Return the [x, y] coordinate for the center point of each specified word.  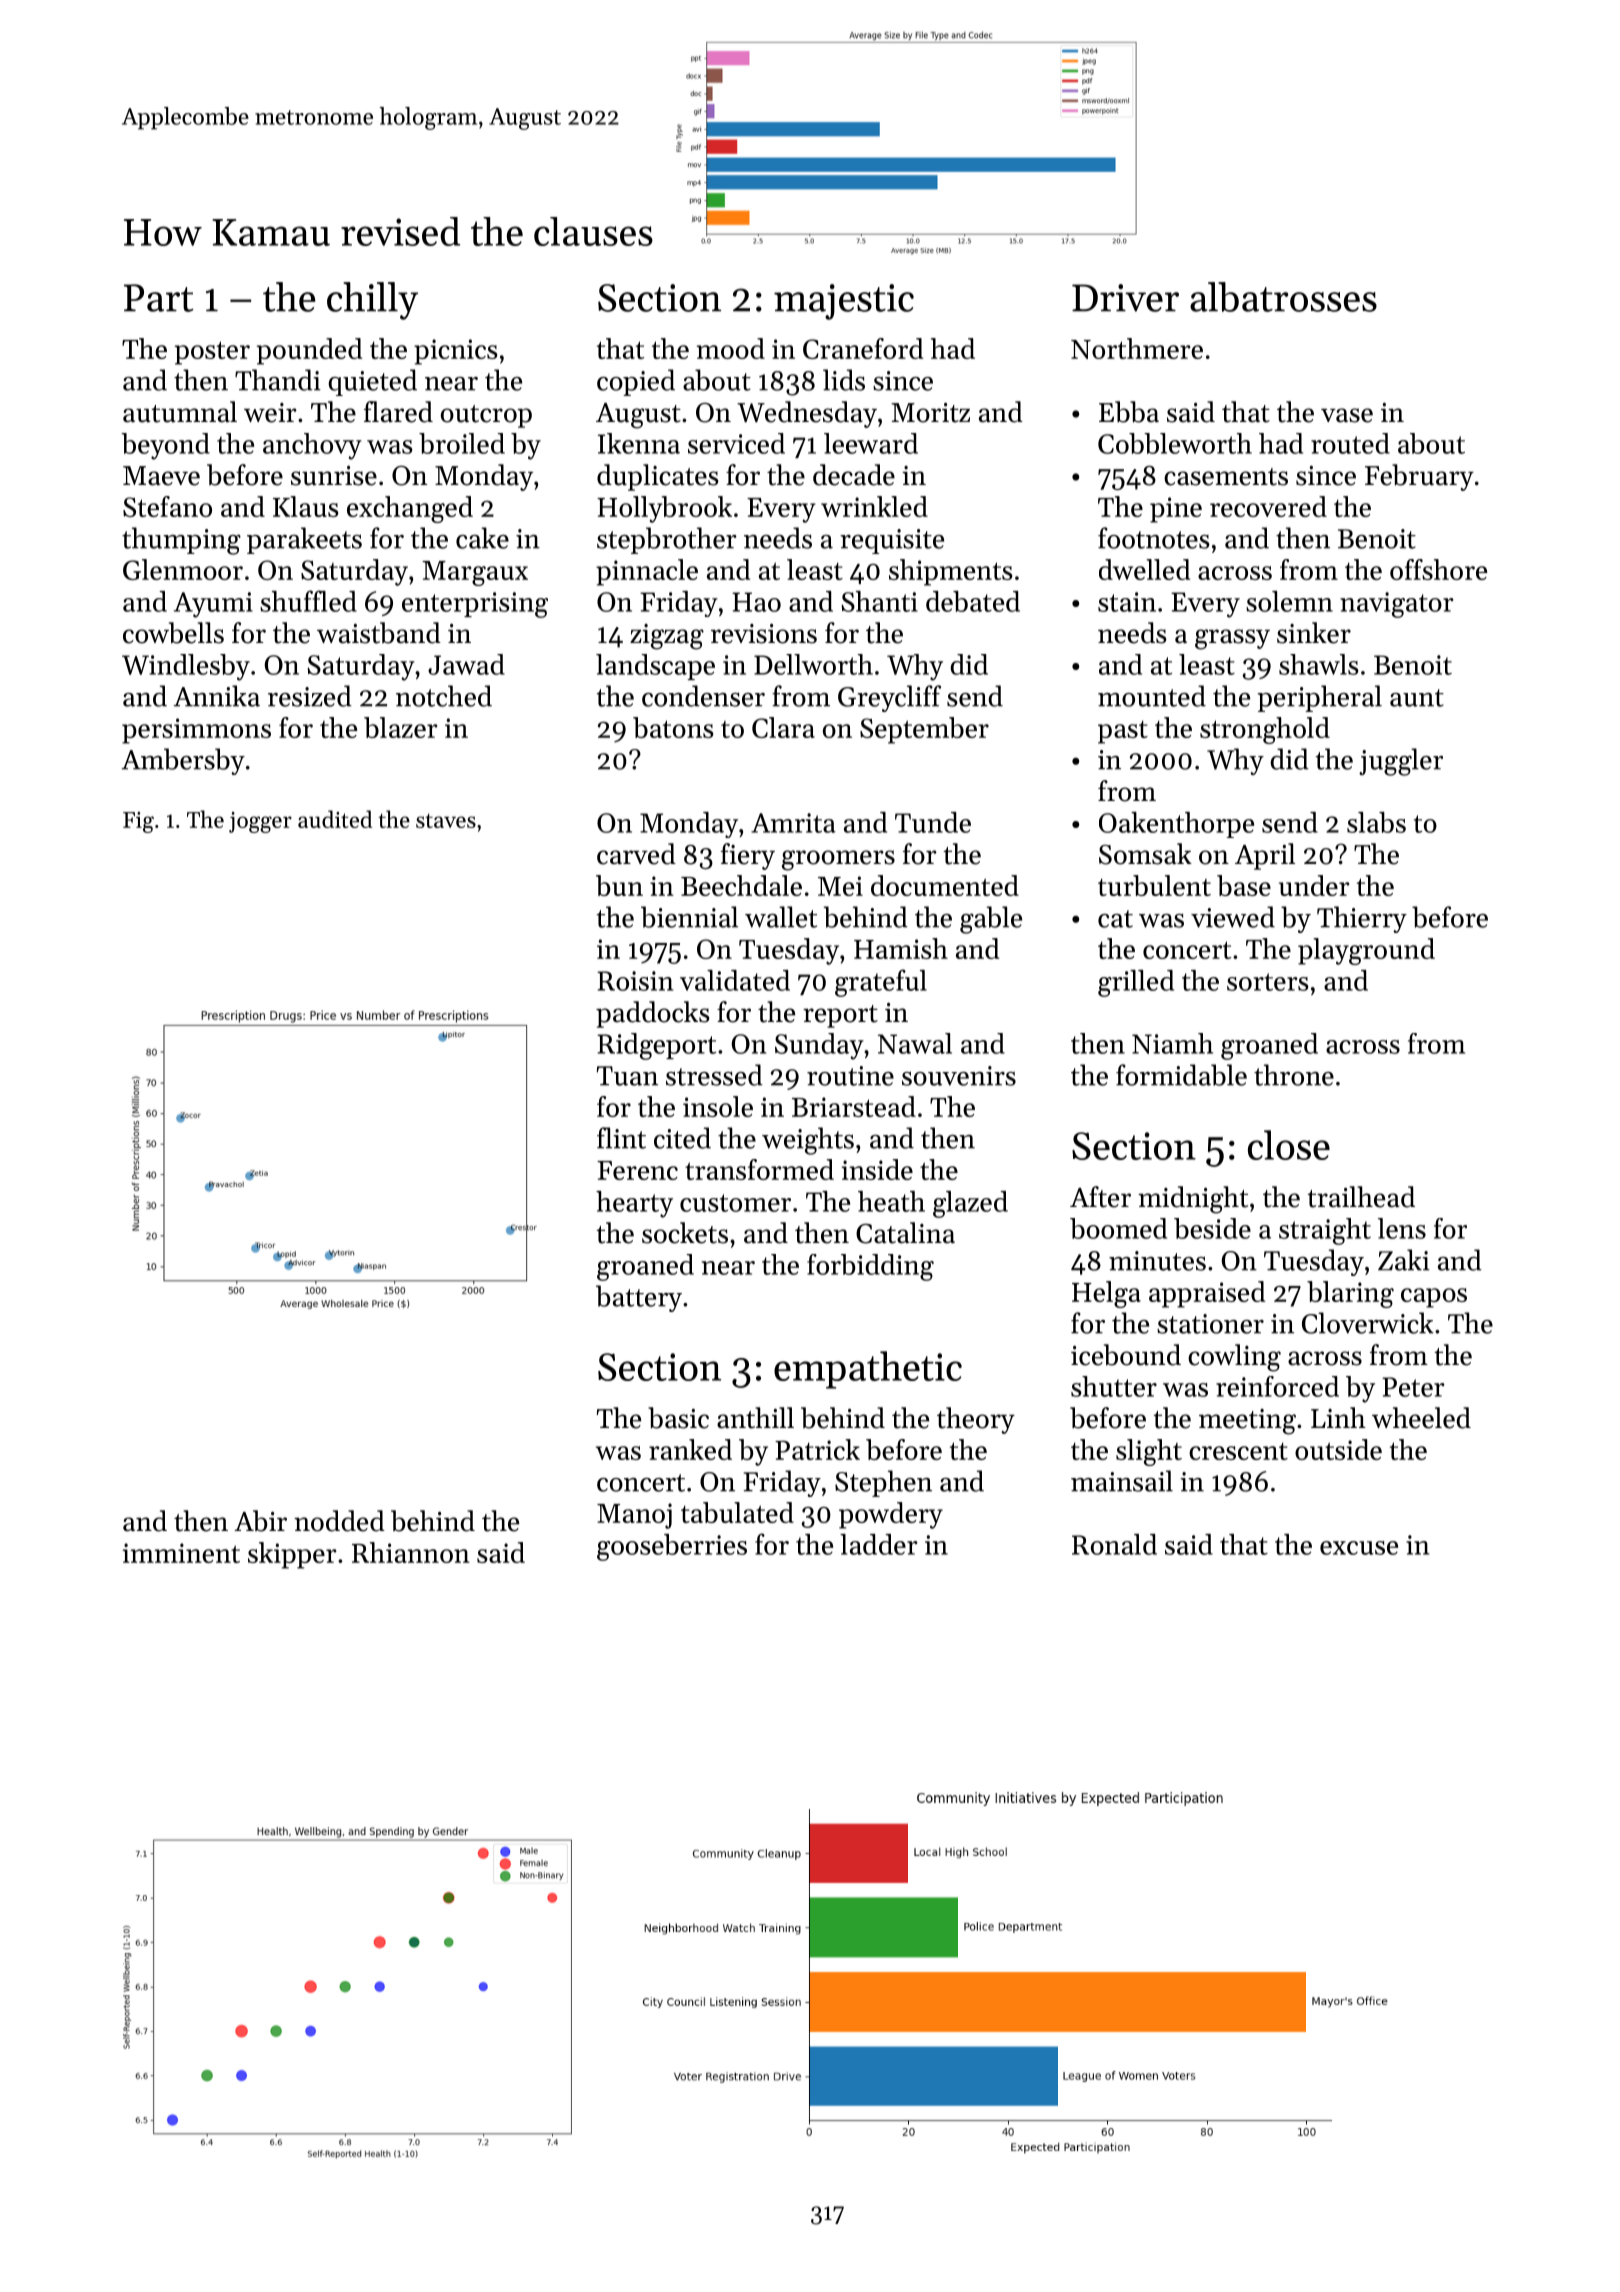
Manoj [634, 1516]
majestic [844, 302]
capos [1434, 1298]
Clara [783, 727]
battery [639, 1298]
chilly [372, 301]
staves [446, 820]
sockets [685, 1233]
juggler [1401, 762]
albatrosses [1283, 297]
